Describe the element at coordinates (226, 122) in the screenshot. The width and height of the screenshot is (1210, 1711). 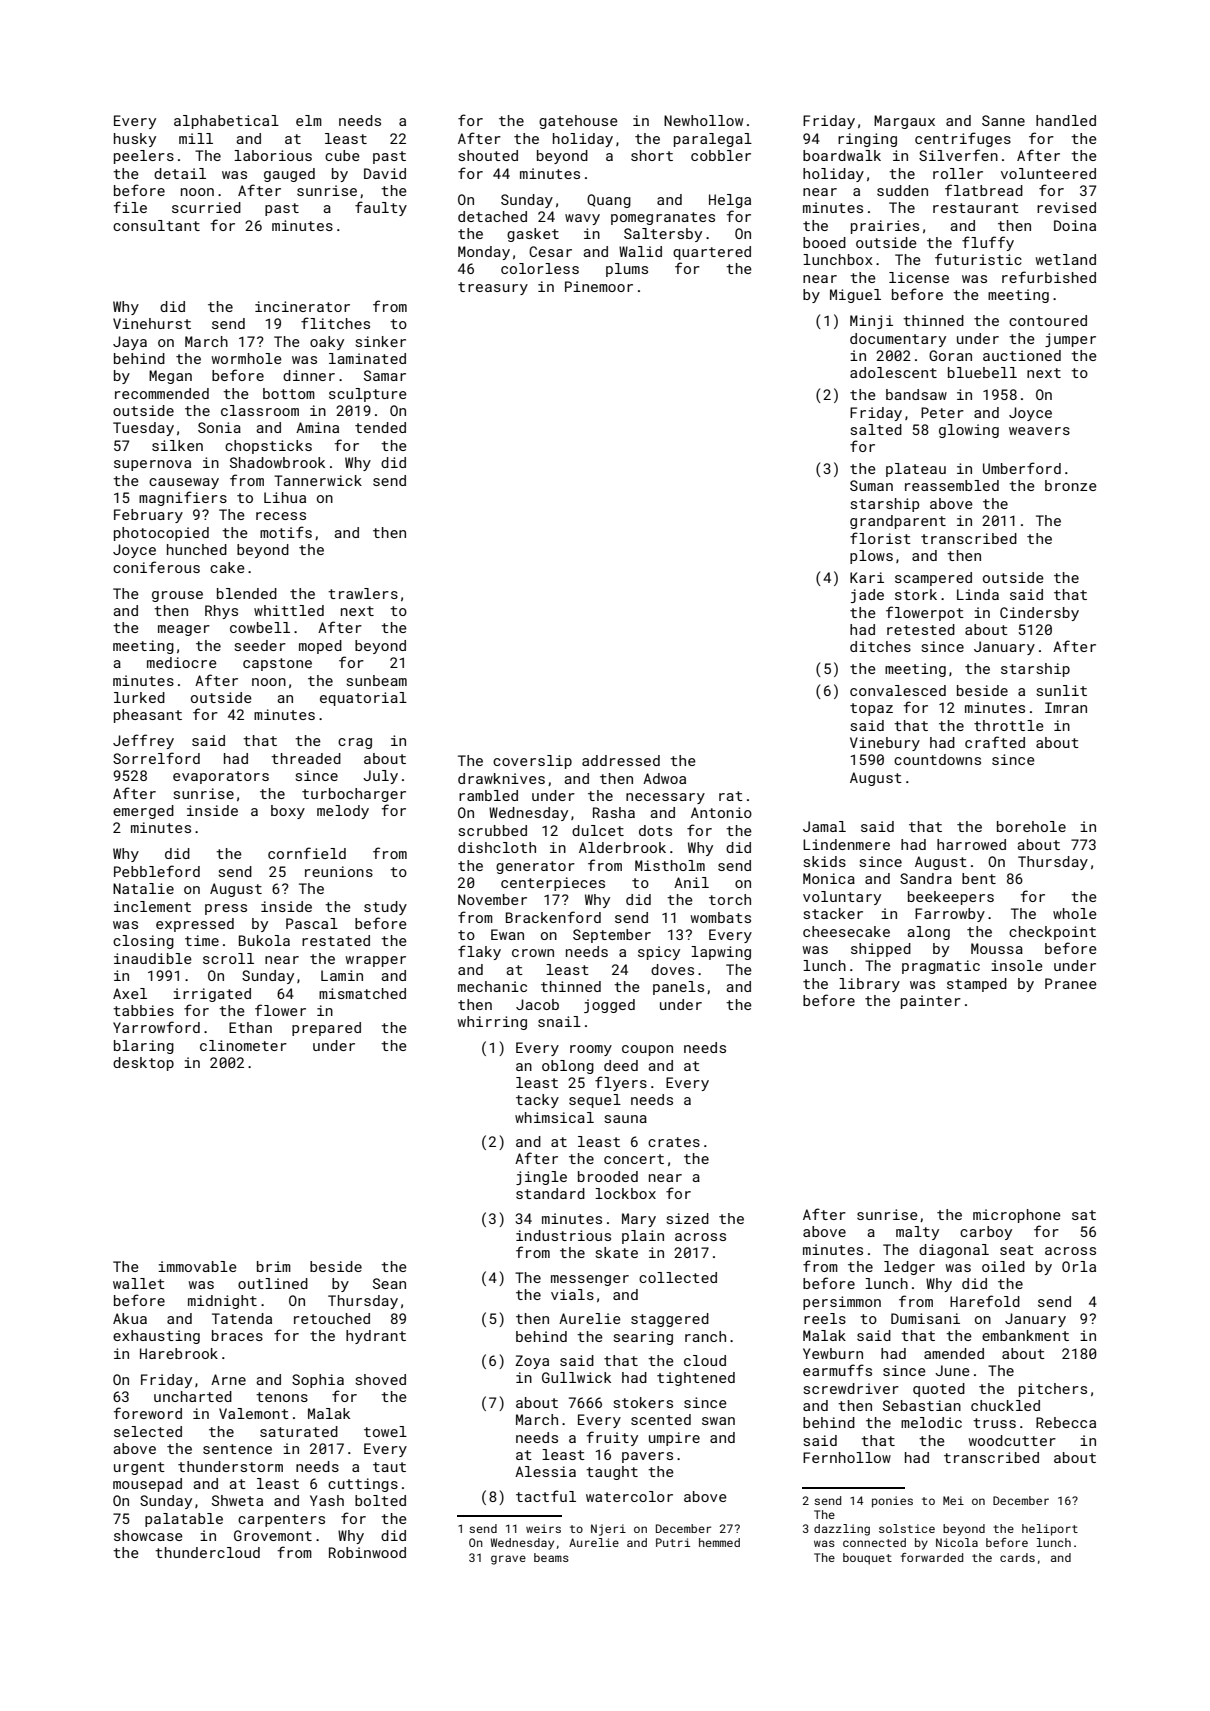
I see `alphabetical` at that location.
